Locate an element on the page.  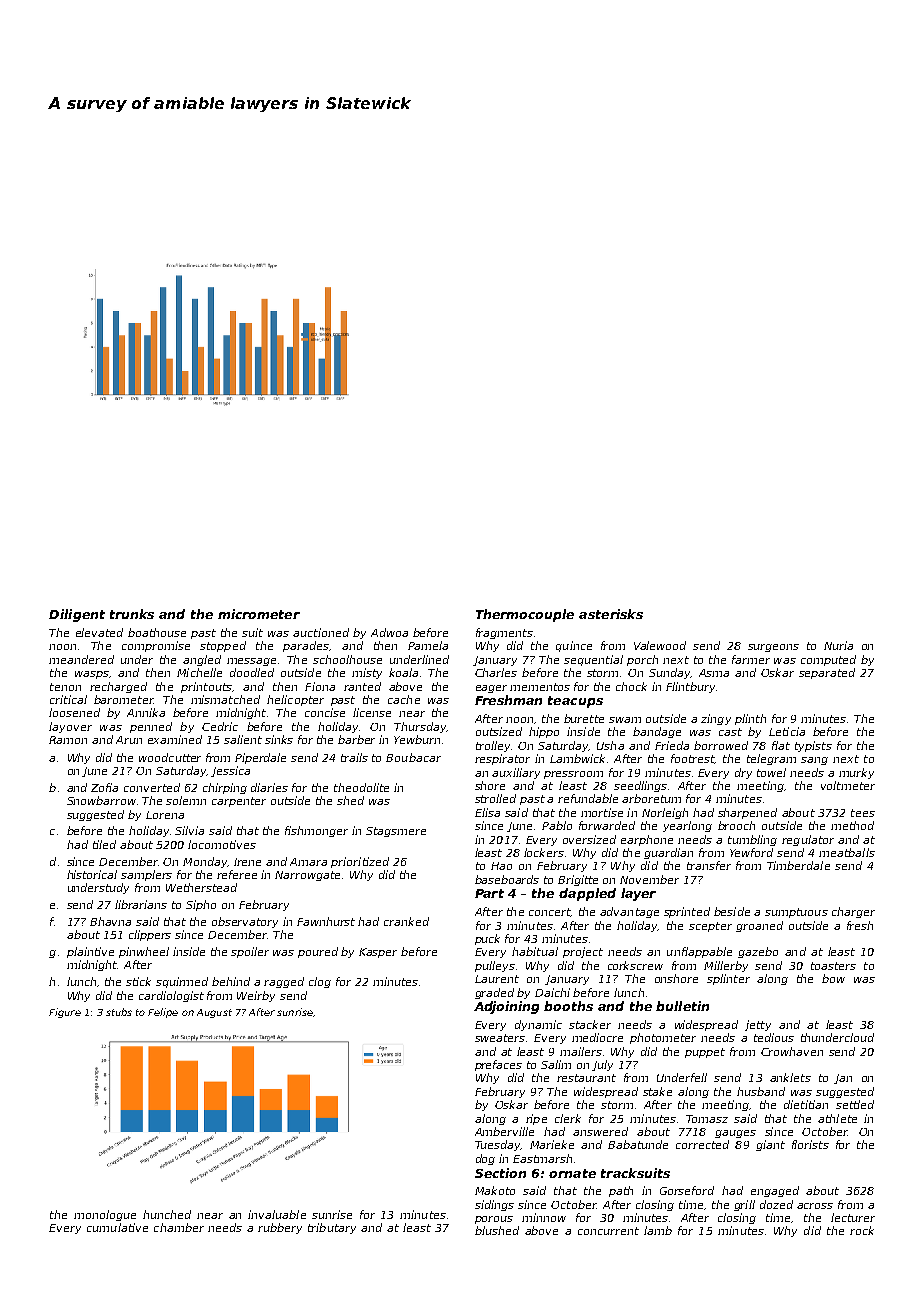
sang is located at coordinates (814, 761).
